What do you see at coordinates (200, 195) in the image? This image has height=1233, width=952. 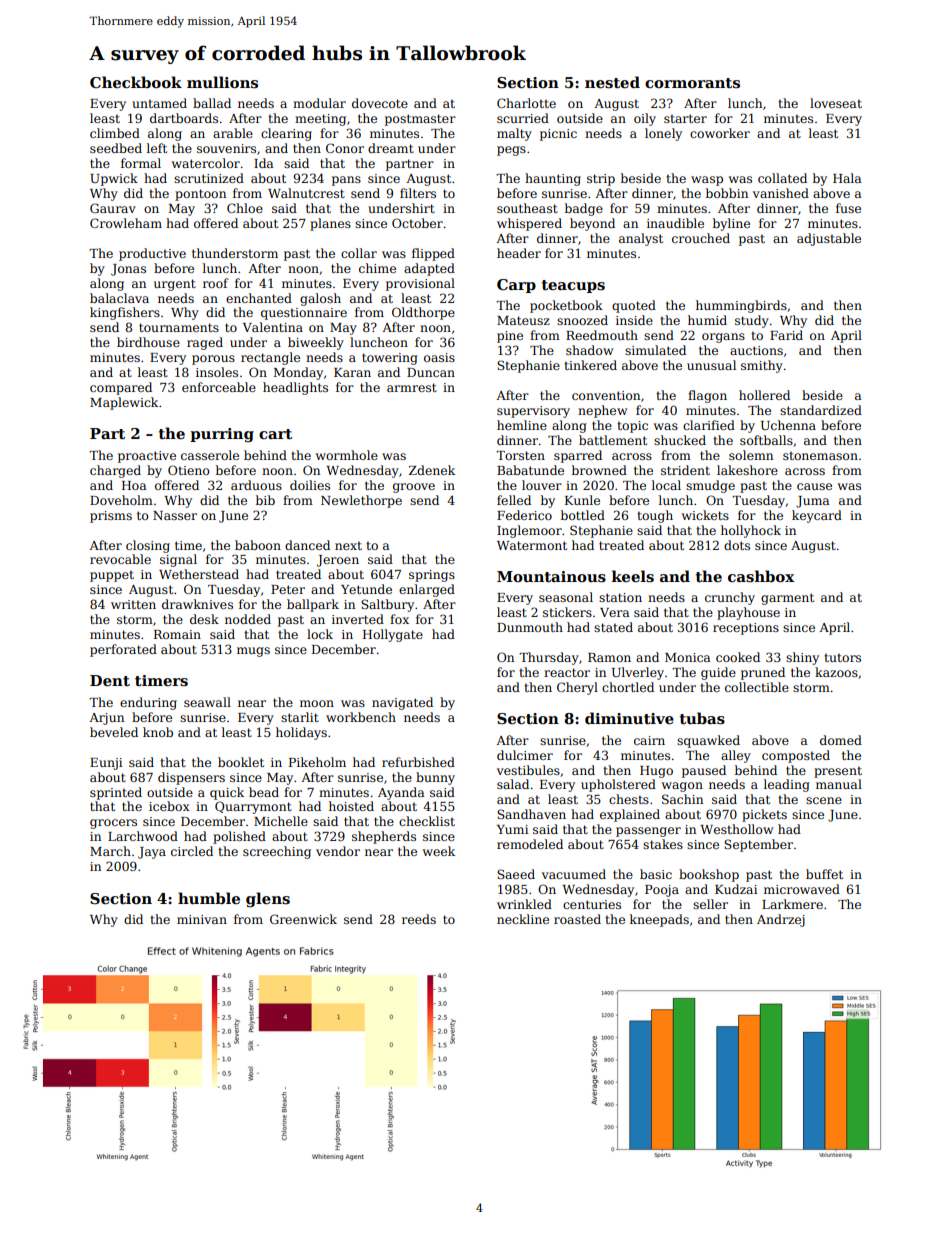 I see `pontoon` at bounding box center [200, 195].
